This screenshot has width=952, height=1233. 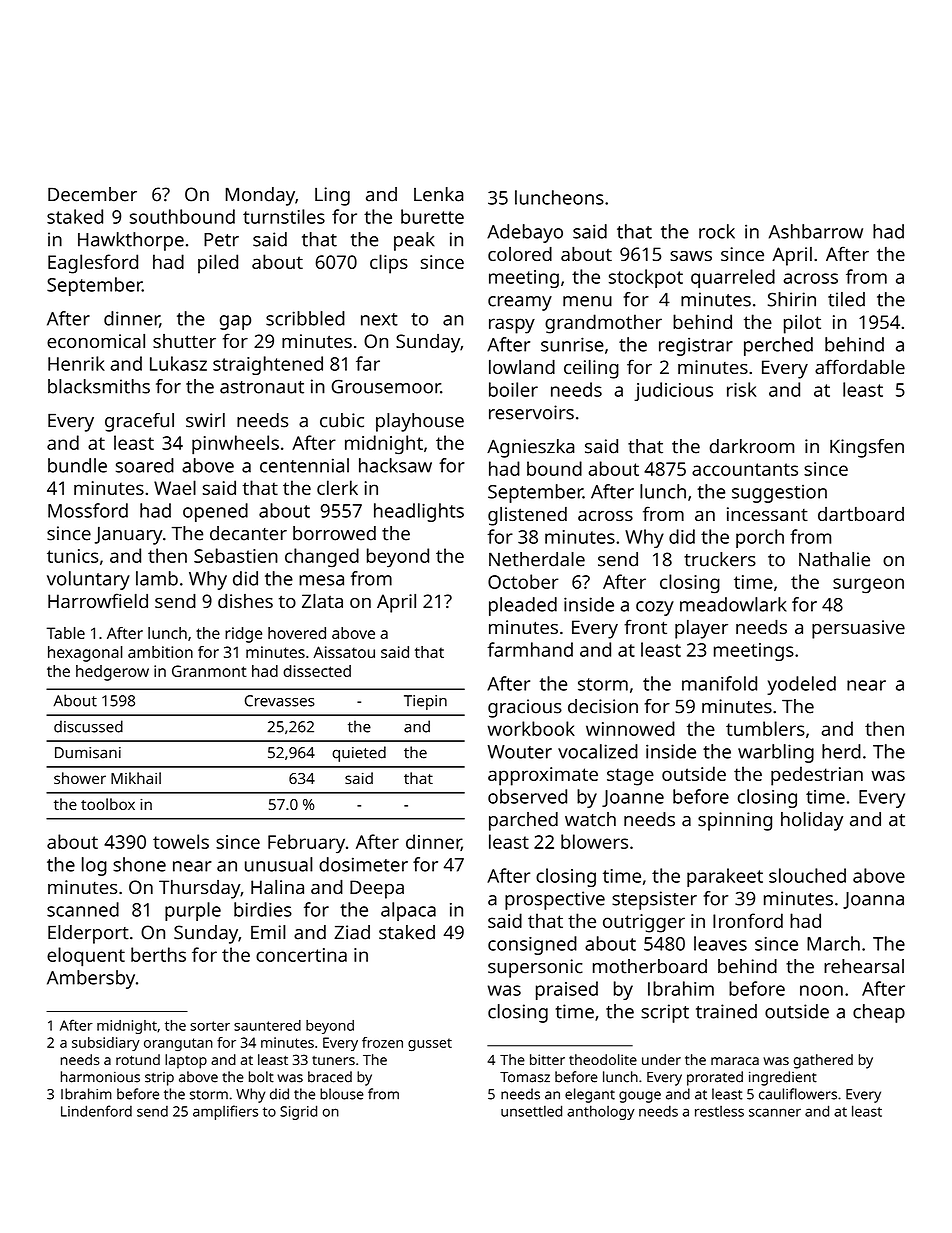 I want to click on Monday, so click(x=260, y=196).
